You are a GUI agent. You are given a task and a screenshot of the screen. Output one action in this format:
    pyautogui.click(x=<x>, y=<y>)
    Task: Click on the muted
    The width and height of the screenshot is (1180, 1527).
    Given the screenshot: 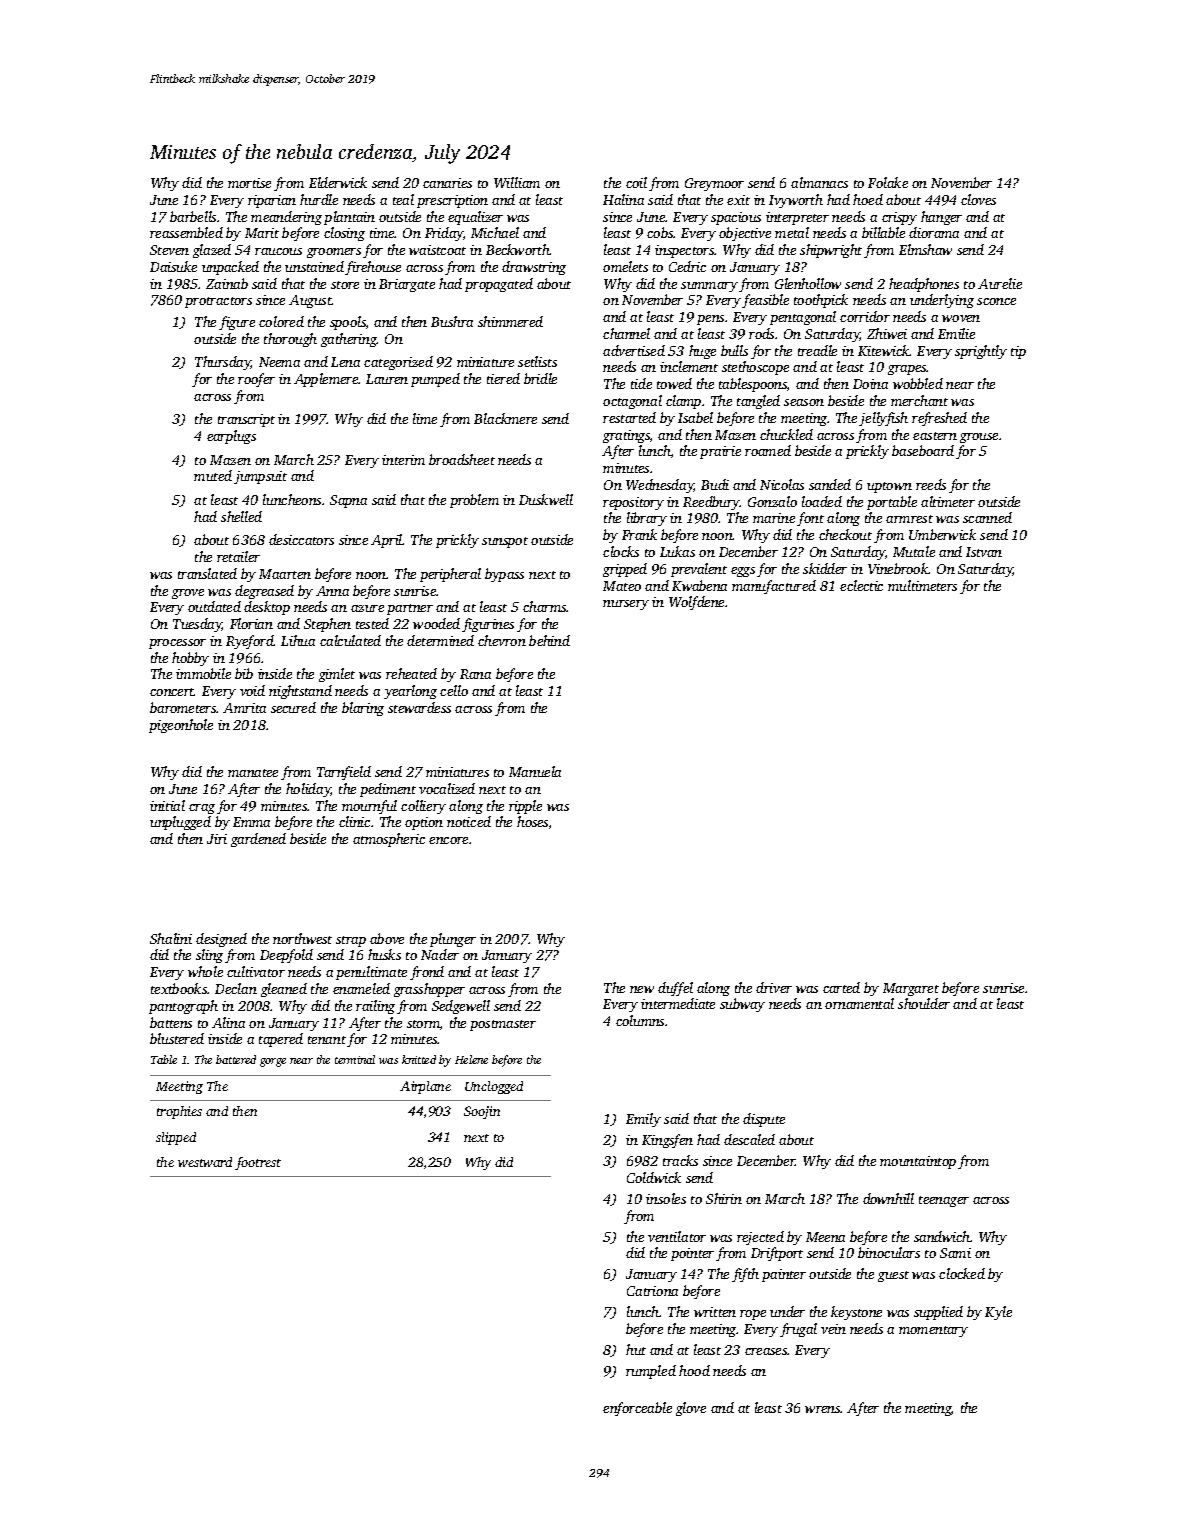 What is the action you would take?
    pyautogui.click(x=213, y=475)
